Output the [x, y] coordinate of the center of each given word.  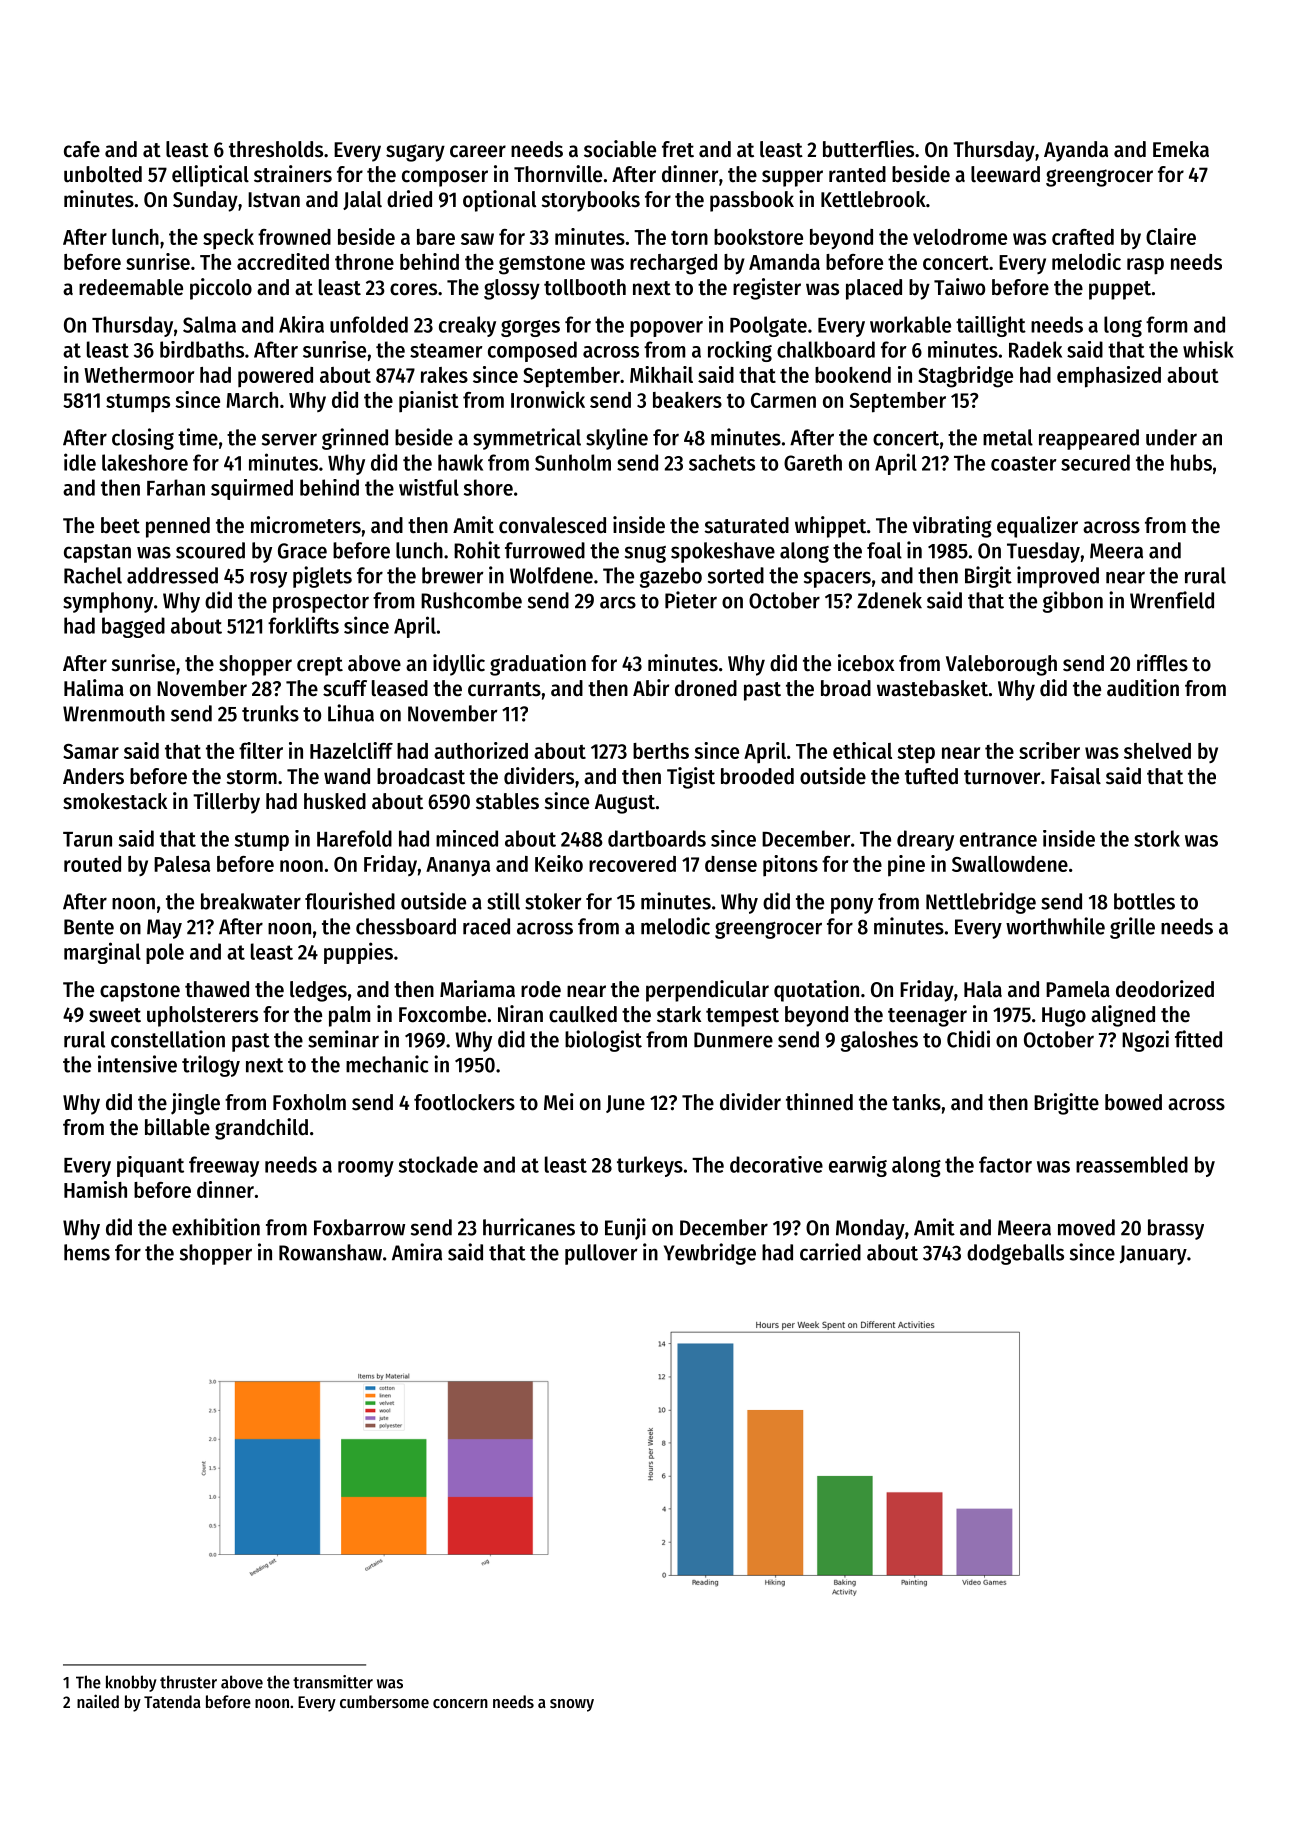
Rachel [93, 575]
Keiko [559, 863]
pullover [601, 1254]
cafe [82, 149]
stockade [438, 1164]
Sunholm [573, 462]
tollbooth [585, 287]
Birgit [988, 577]
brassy [1176, 1229]
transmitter [333, 1682]
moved [1086, 1227]
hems [87, 1252]
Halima [94, 688]
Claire [1171, 236]
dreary [925, 840]
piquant [150, 1166]
